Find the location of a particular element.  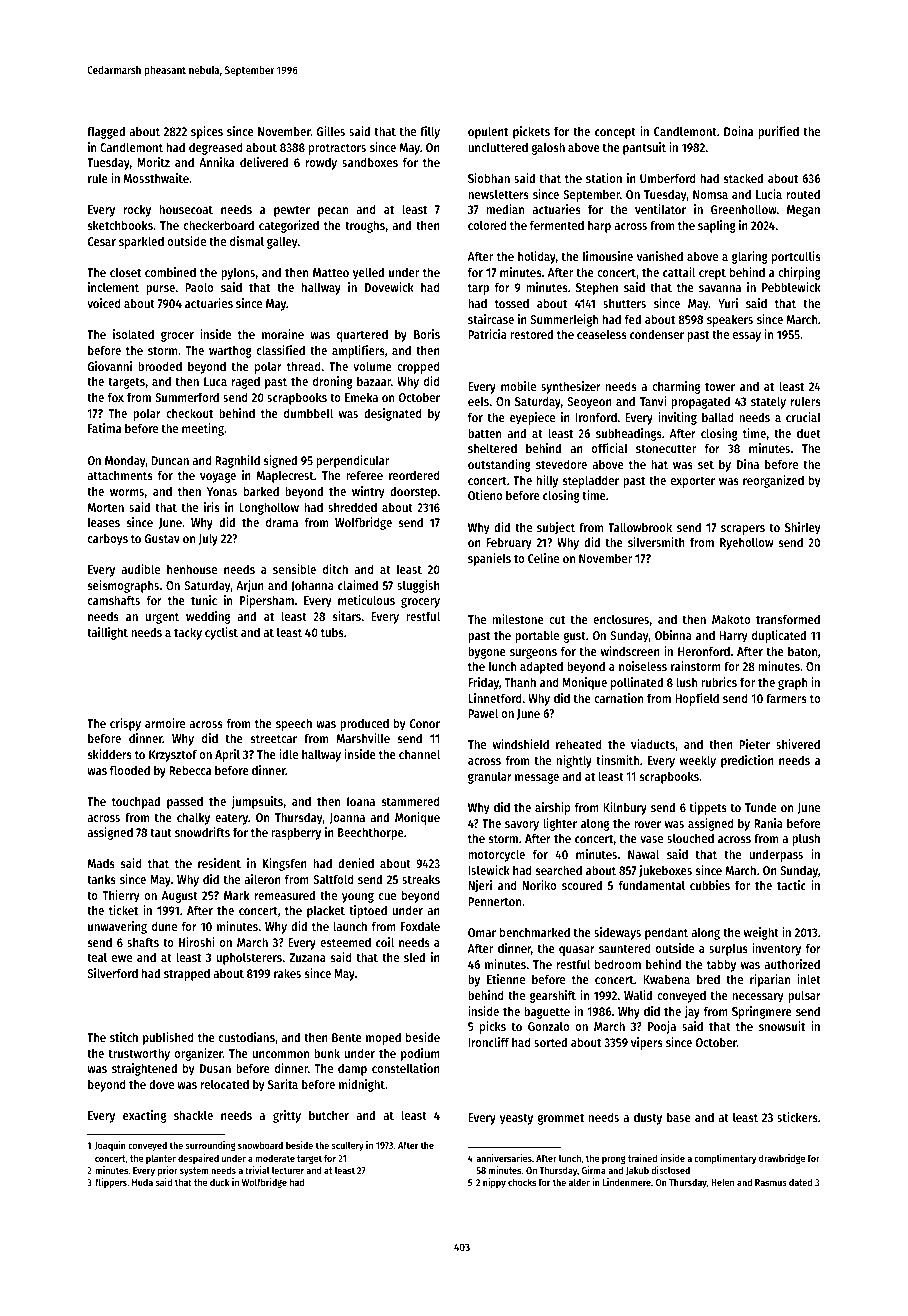

Shirley is located at coordinates (803, 528).
